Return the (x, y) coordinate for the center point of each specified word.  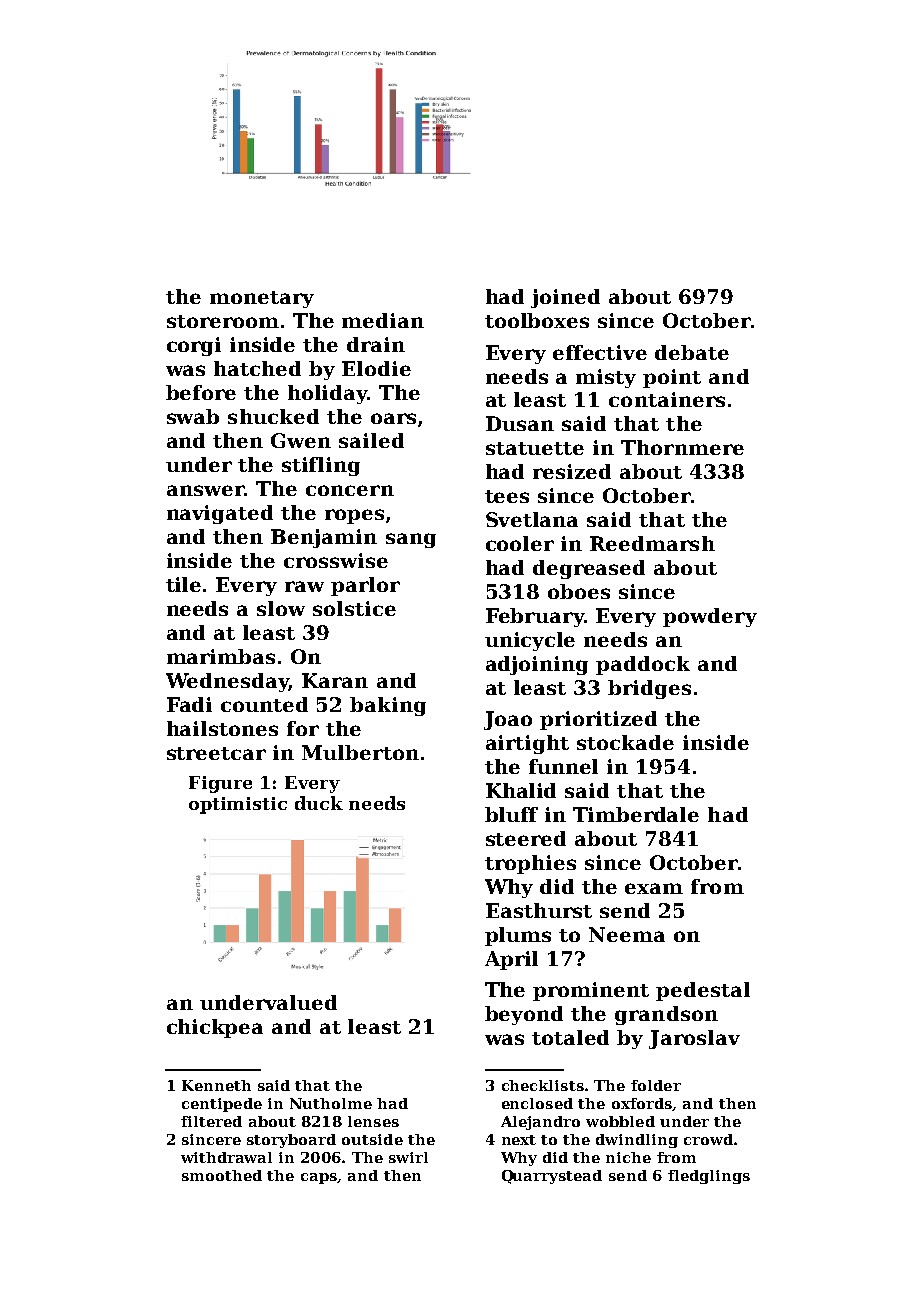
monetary (262, 299)
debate (692, 352)
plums (518, 936)
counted (264, 704)
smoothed (222, 1175)
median (383, 320)
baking (388, 706)
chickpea (215, 1028)
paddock (643, 665)
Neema (627, 934)
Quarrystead (552, 1177)
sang (411, 540)
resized (572, 471)
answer (205, 490)
